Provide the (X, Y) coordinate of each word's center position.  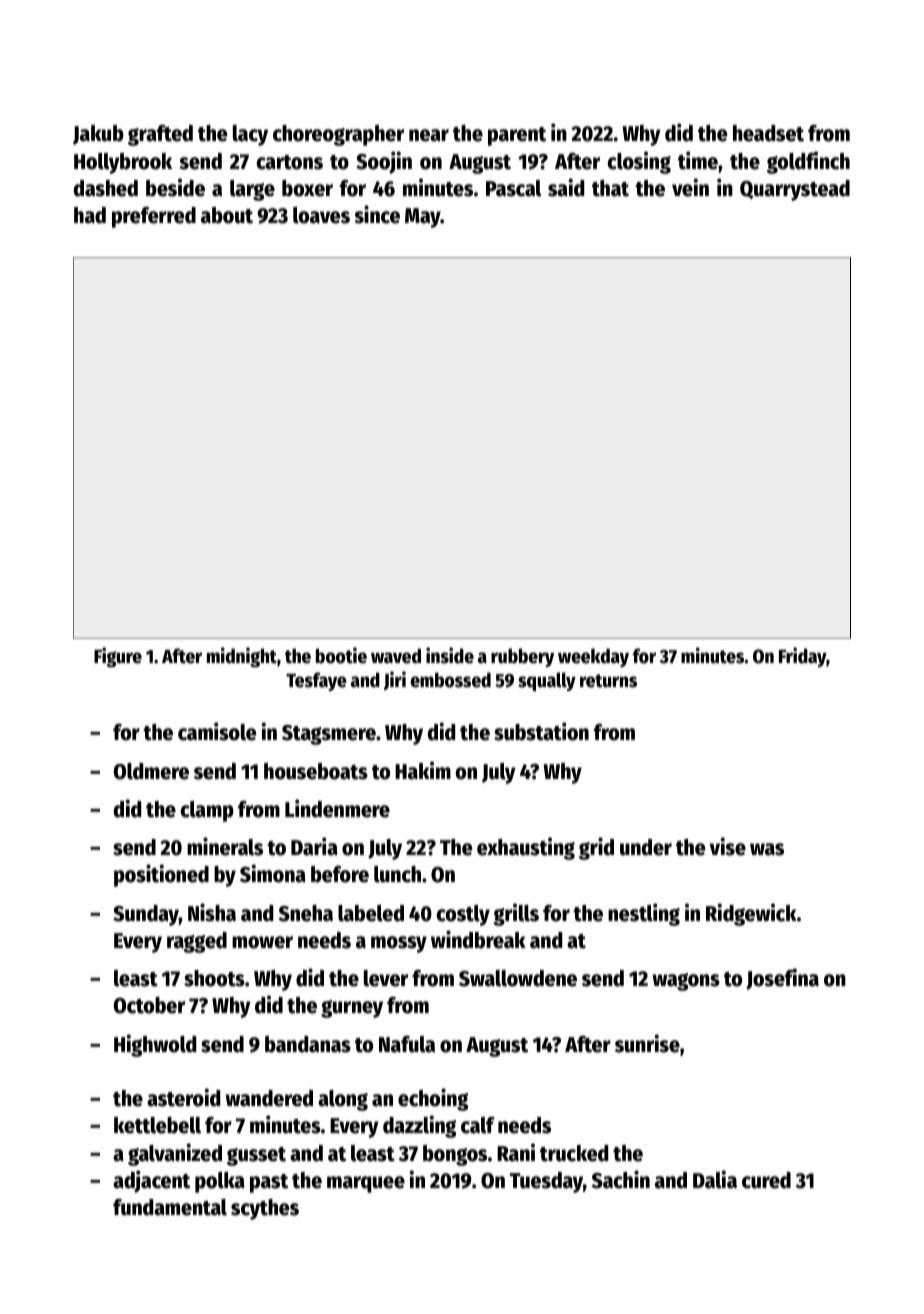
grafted (160, 135)
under (646, 847)
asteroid (183, 1097)
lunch (397, 874)
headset (768, 133)
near (429, 135)
